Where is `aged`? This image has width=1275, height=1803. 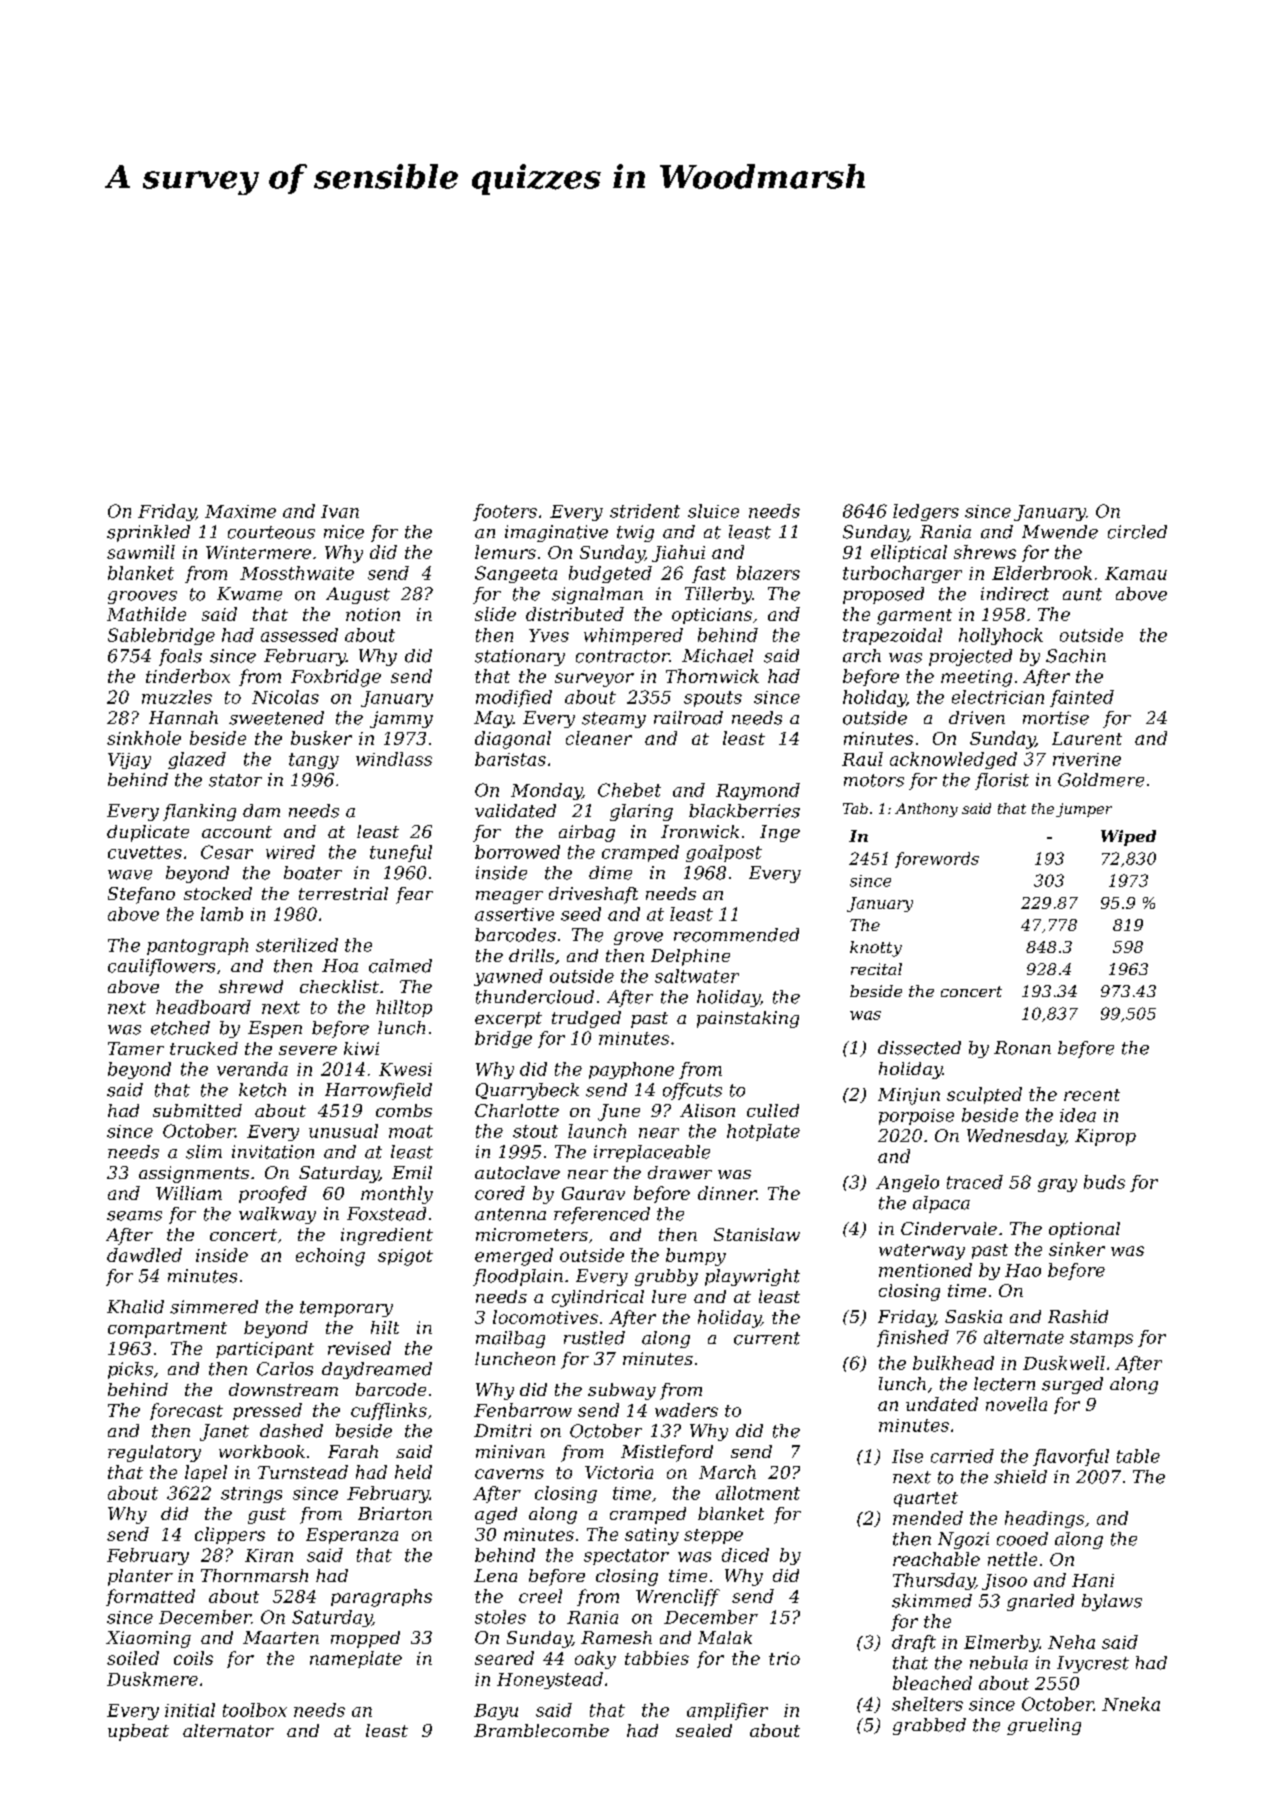
aged is located at coordinates (496, 1515).
